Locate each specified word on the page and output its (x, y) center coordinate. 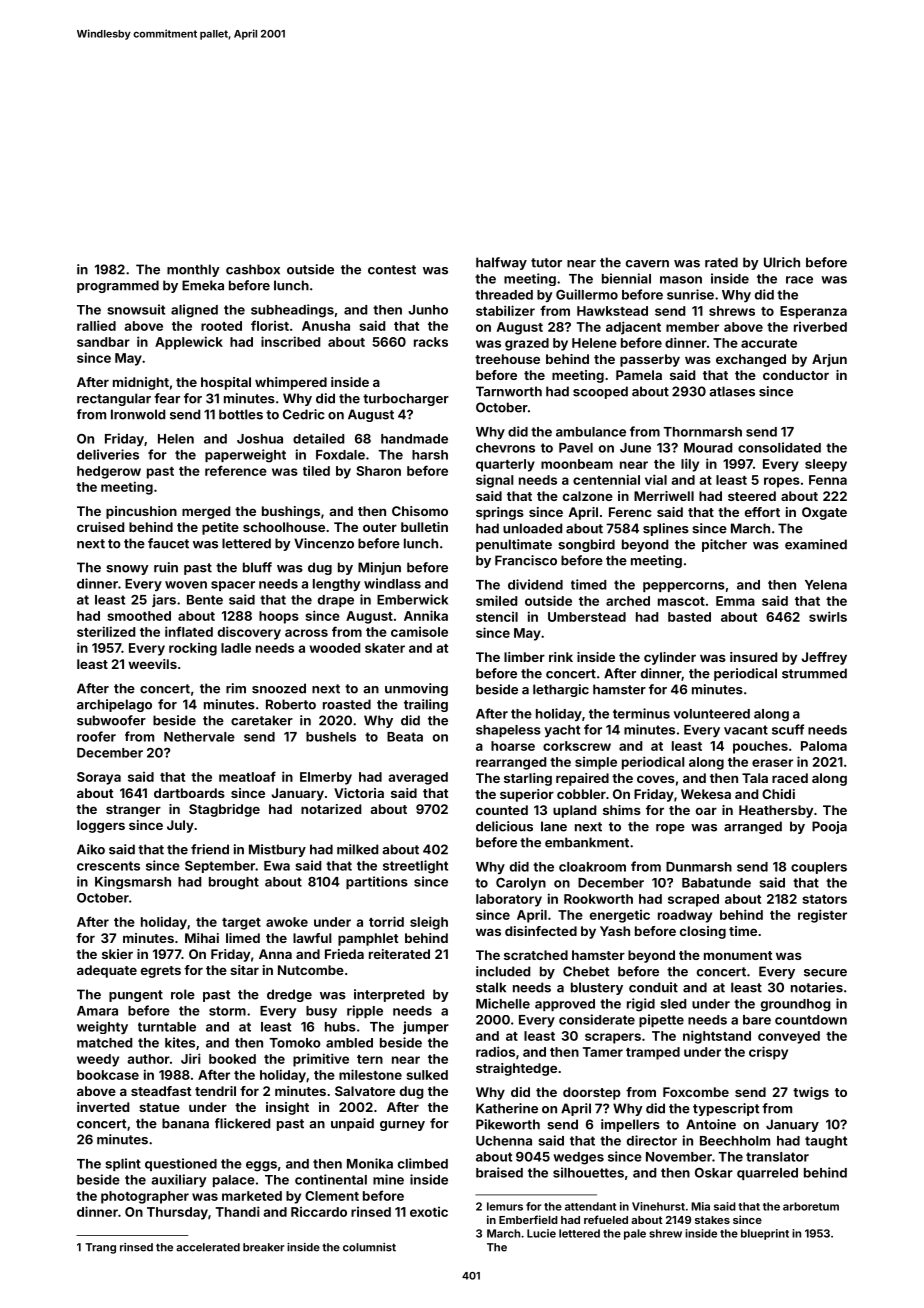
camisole (419, 632)
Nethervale (199, 737)
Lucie (541, 1233)
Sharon (378, 471)
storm (227, 1011)
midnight (141, 383)
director (652, 1140)
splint (123, 1164)
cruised (100, 527)
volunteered (711, 714)
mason (681, 280)
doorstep (592, 1093)
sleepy (826, 465)
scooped (600, 392)
